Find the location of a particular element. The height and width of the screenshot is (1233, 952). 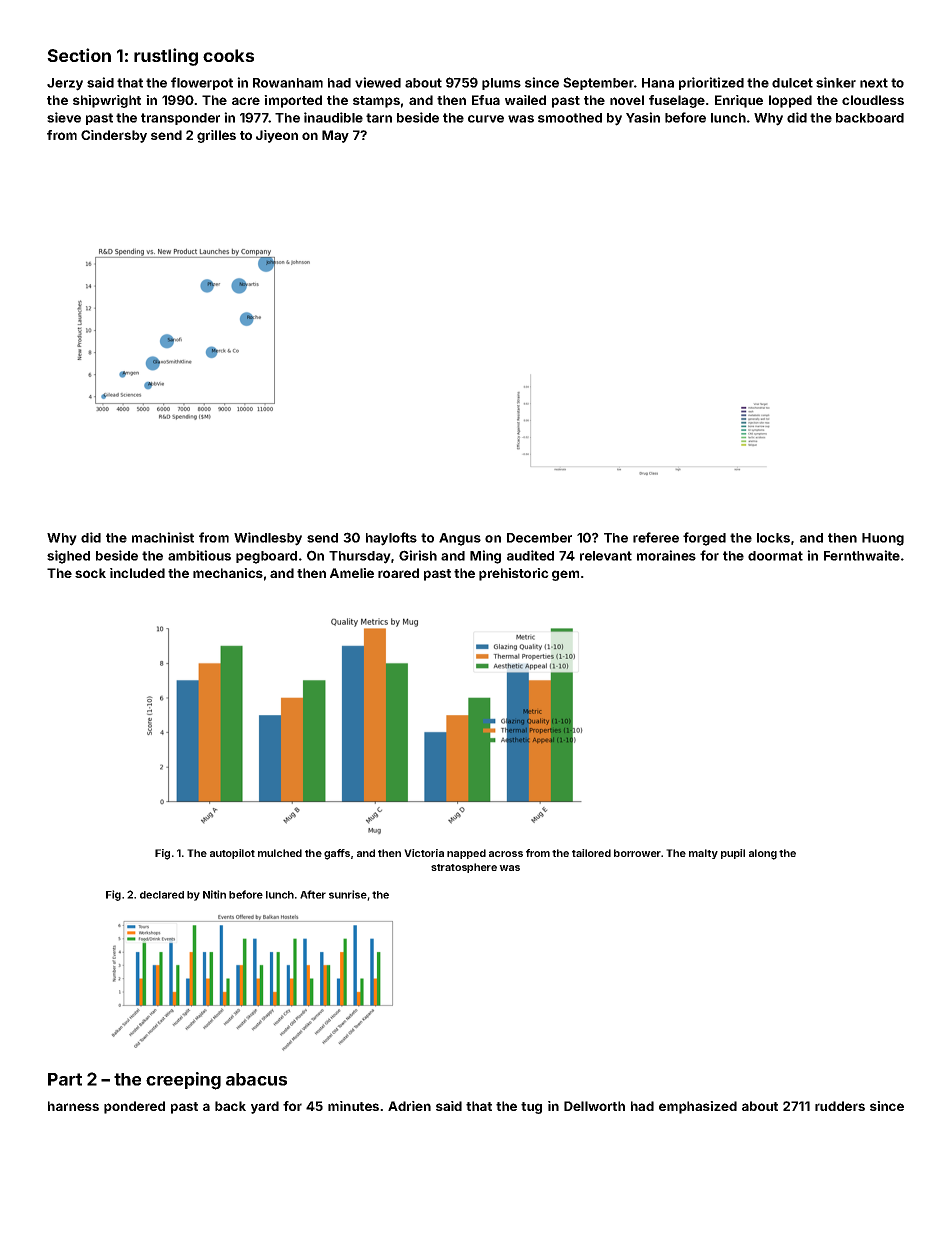

doormat is located at coordinates (775, 556).
